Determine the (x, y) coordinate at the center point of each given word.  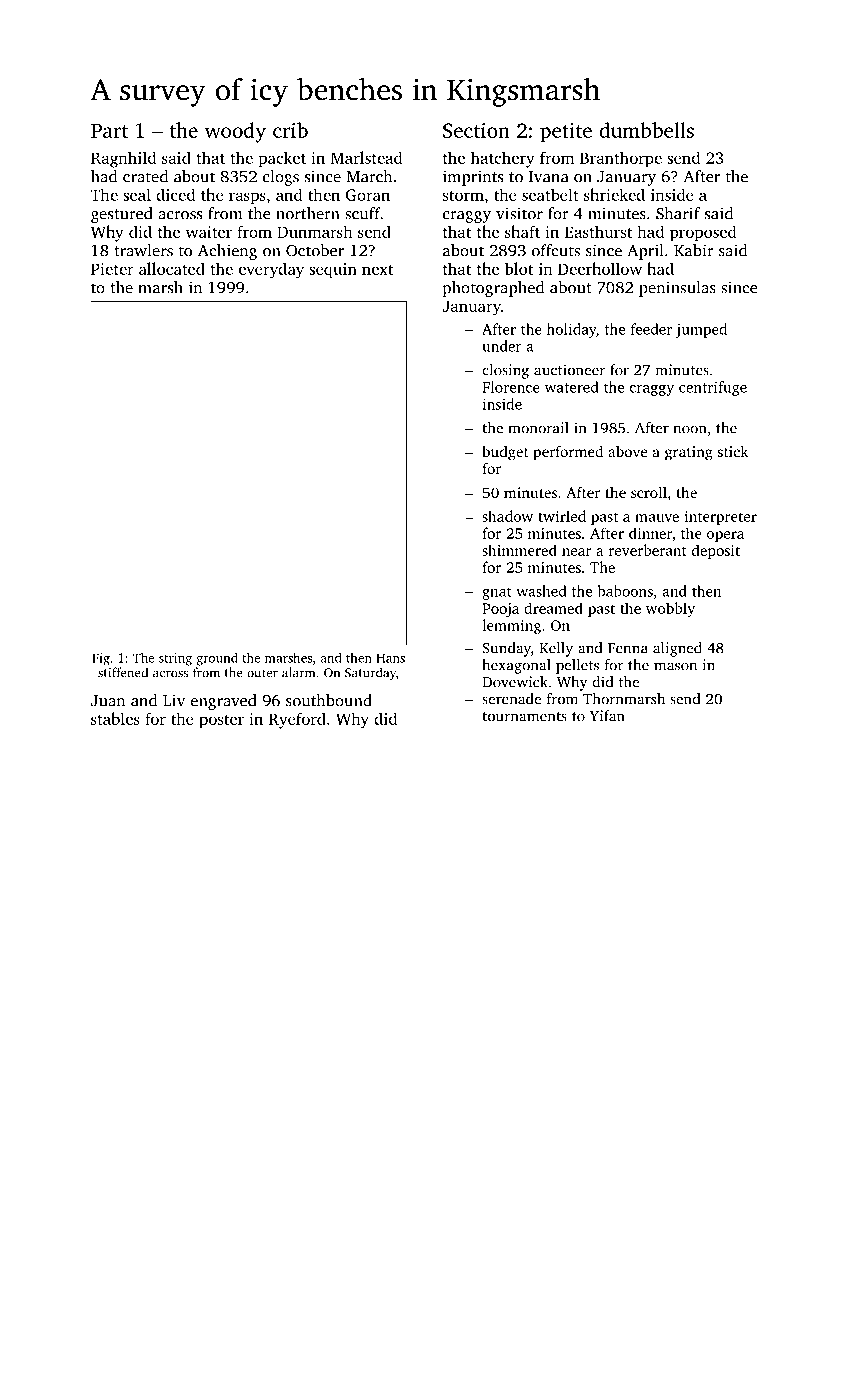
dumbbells (646, 130)
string (175, 659)
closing (505, 371)
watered (571, 387)
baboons (625, 591)
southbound (329, 700)
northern (308, 213)
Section (476, 130)
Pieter (112, 269)
